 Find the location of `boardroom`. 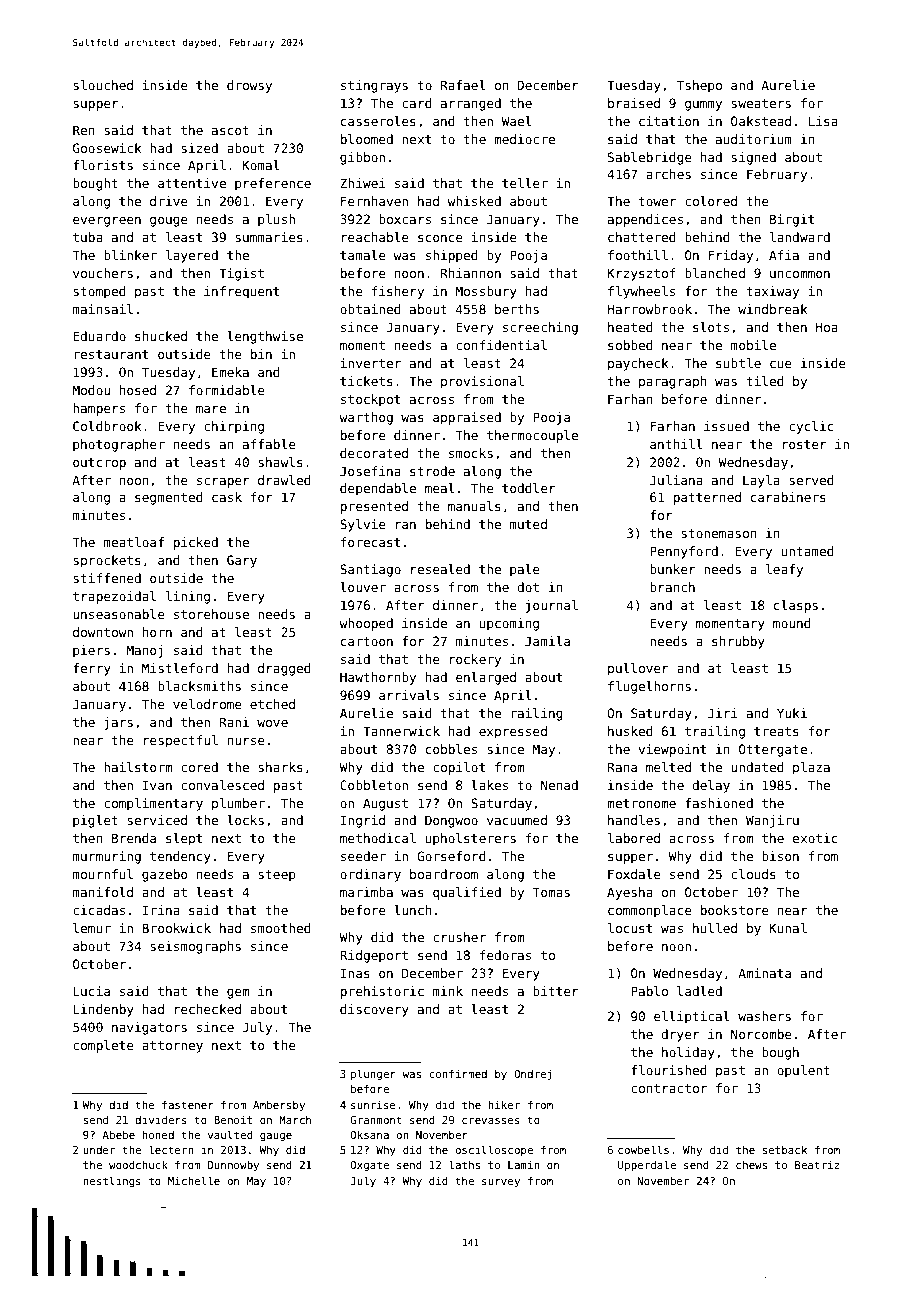

boardroom is located at coordinates (444, 874).
